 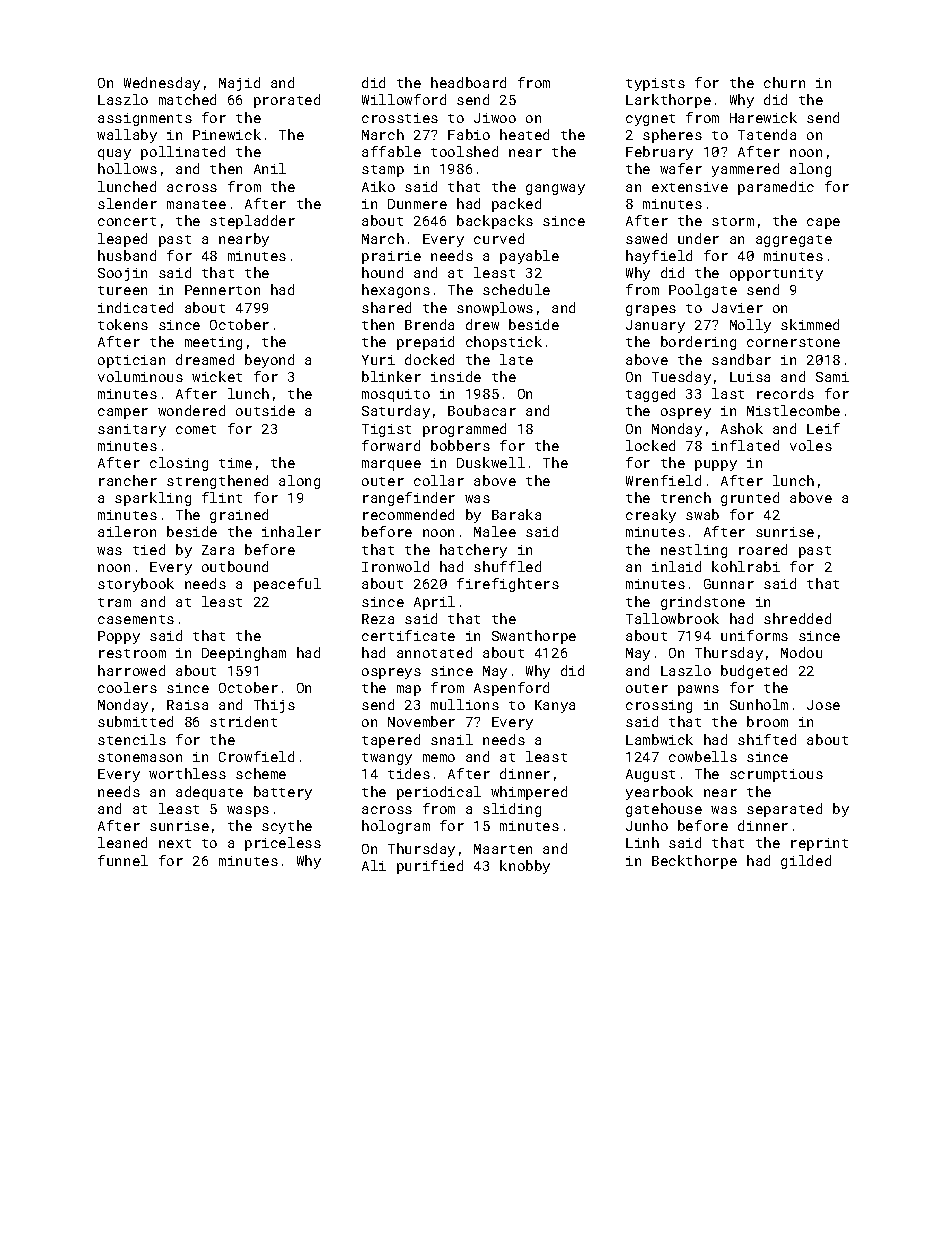 What do you see at coordinates (806, 862) in the screenshot?
I see `gilded` at bounding box center [806, 862].
